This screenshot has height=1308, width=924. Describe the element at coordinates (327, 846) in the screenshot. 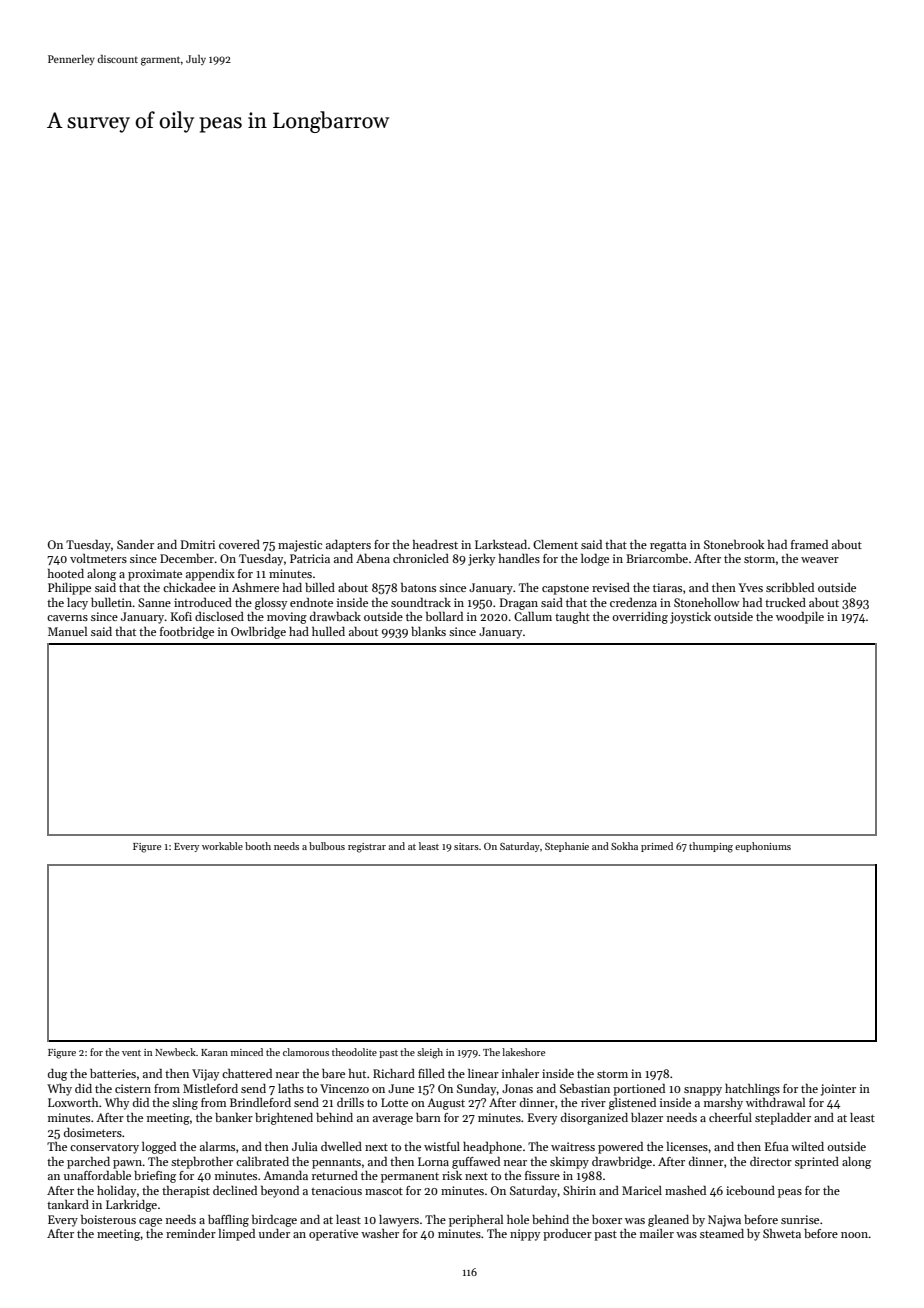

I see `bulbous` at that location.
